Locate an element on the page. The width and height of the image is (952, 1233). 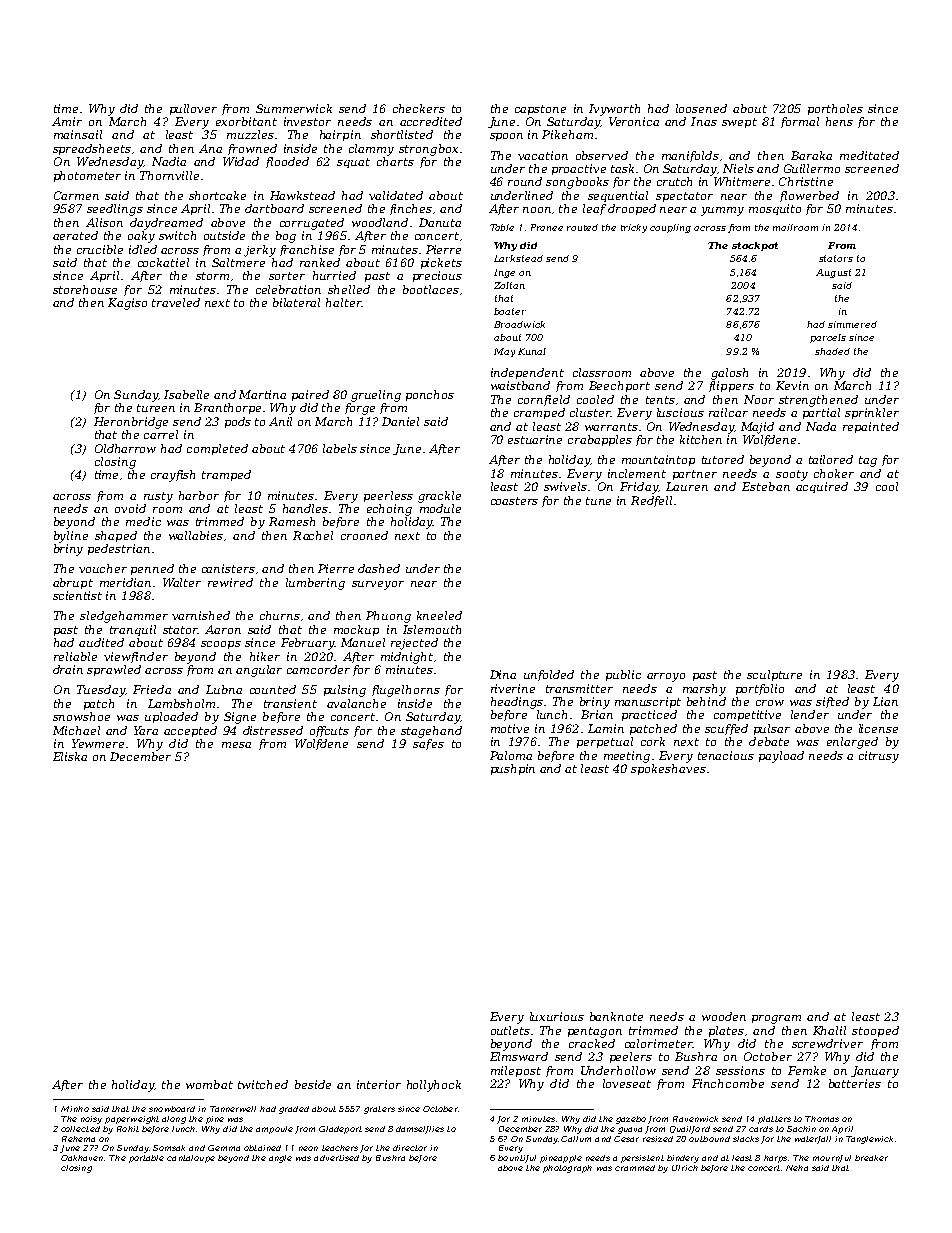
loosened is located at coordinates (701, 108).
